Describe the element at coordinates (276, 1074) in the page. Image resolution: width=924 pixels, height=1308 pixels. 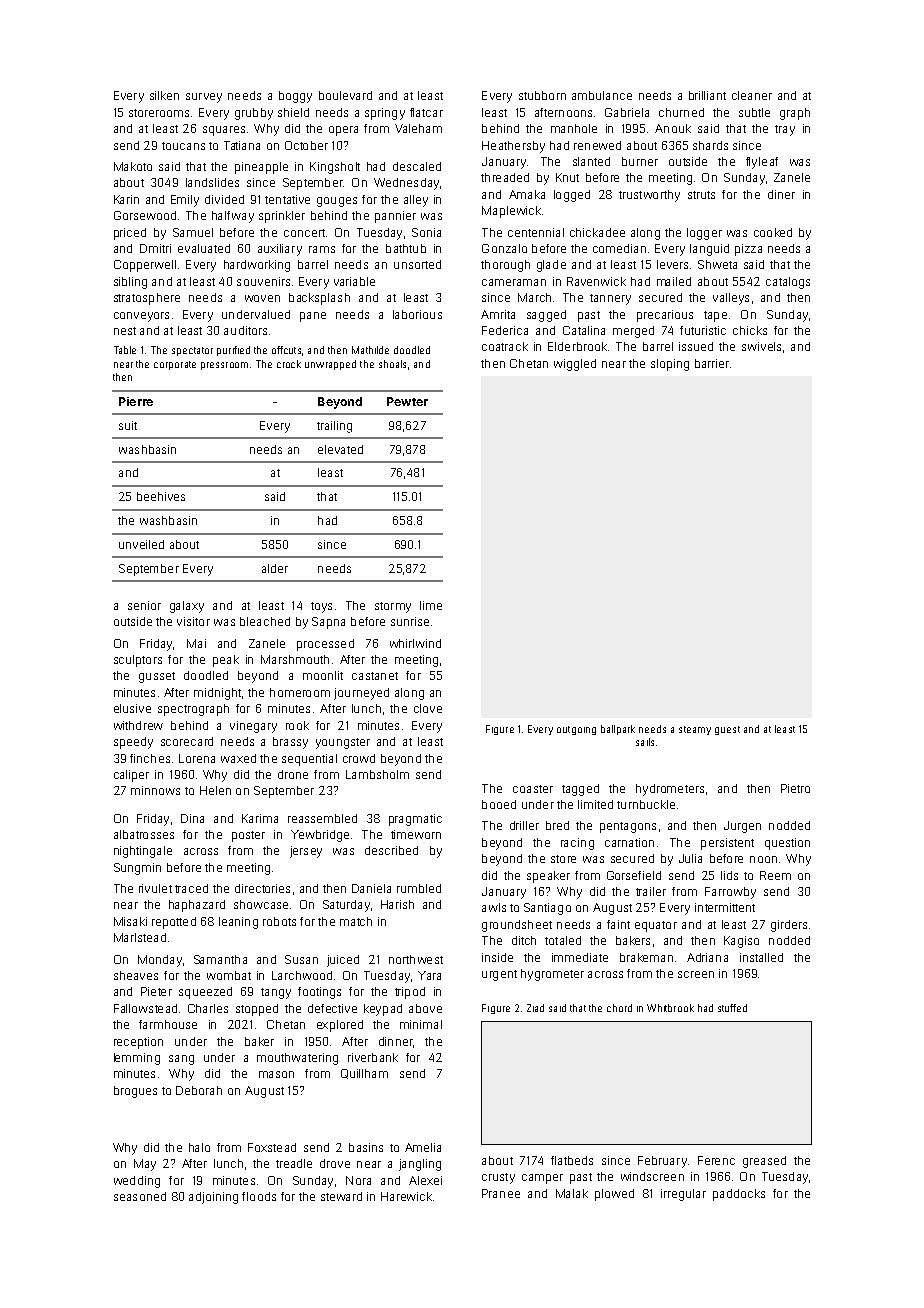
I see `mason` at that location.
